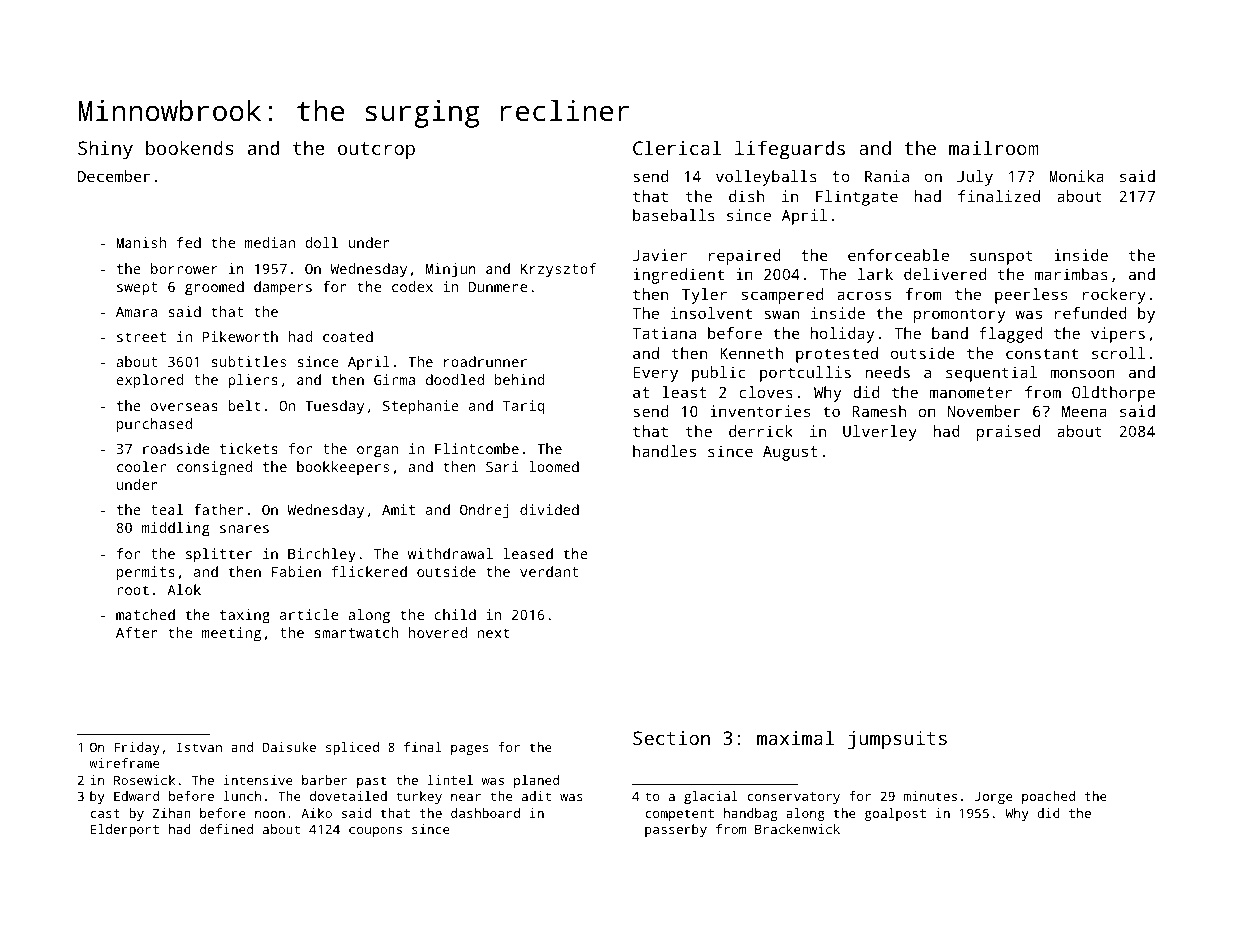 This image has height=952, width=1233. Describe the element at coordinates (167, 509) in the image. I see `teal` at that location.
